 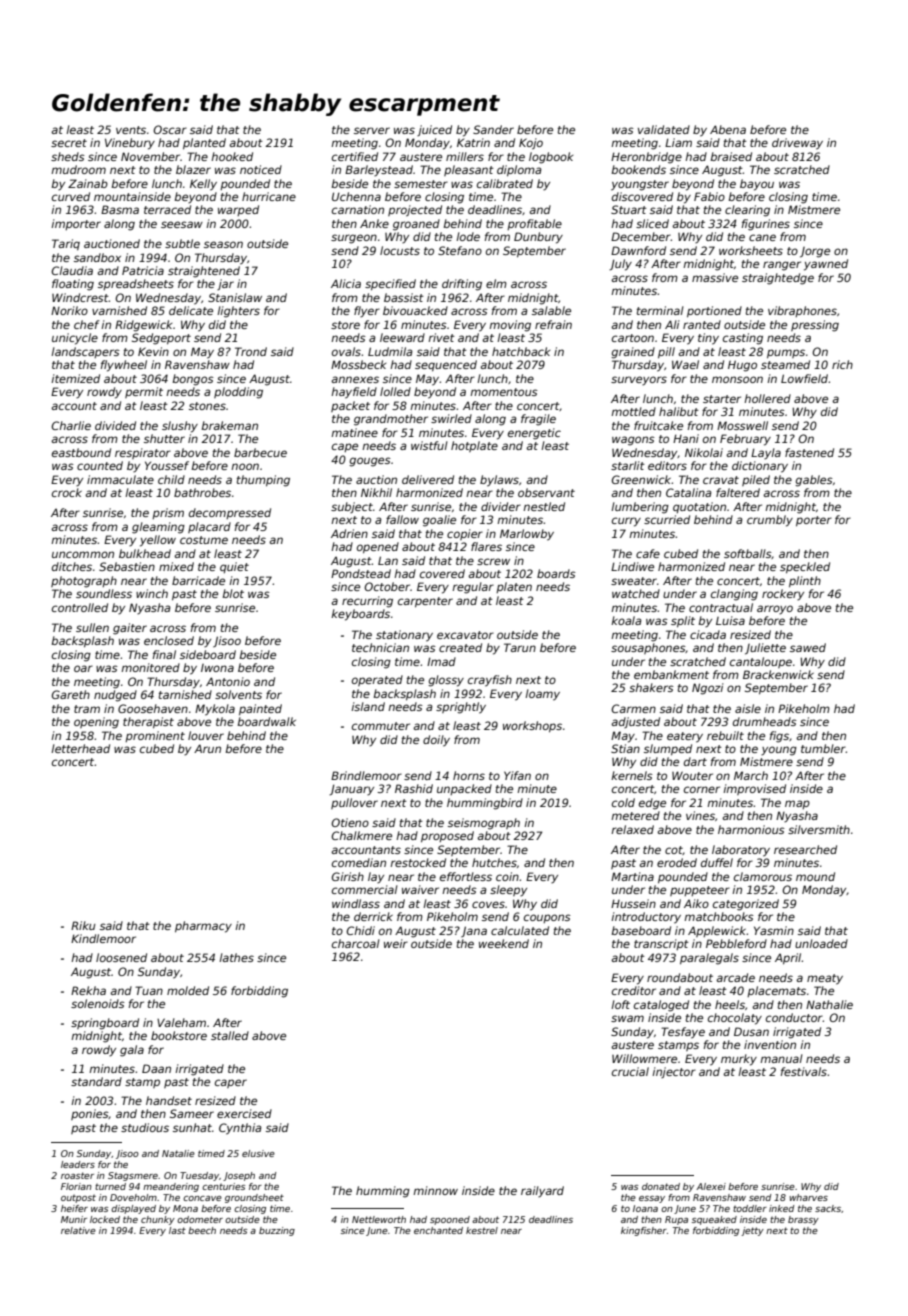 I want to click on subtle, so click(x=182, y=243).
